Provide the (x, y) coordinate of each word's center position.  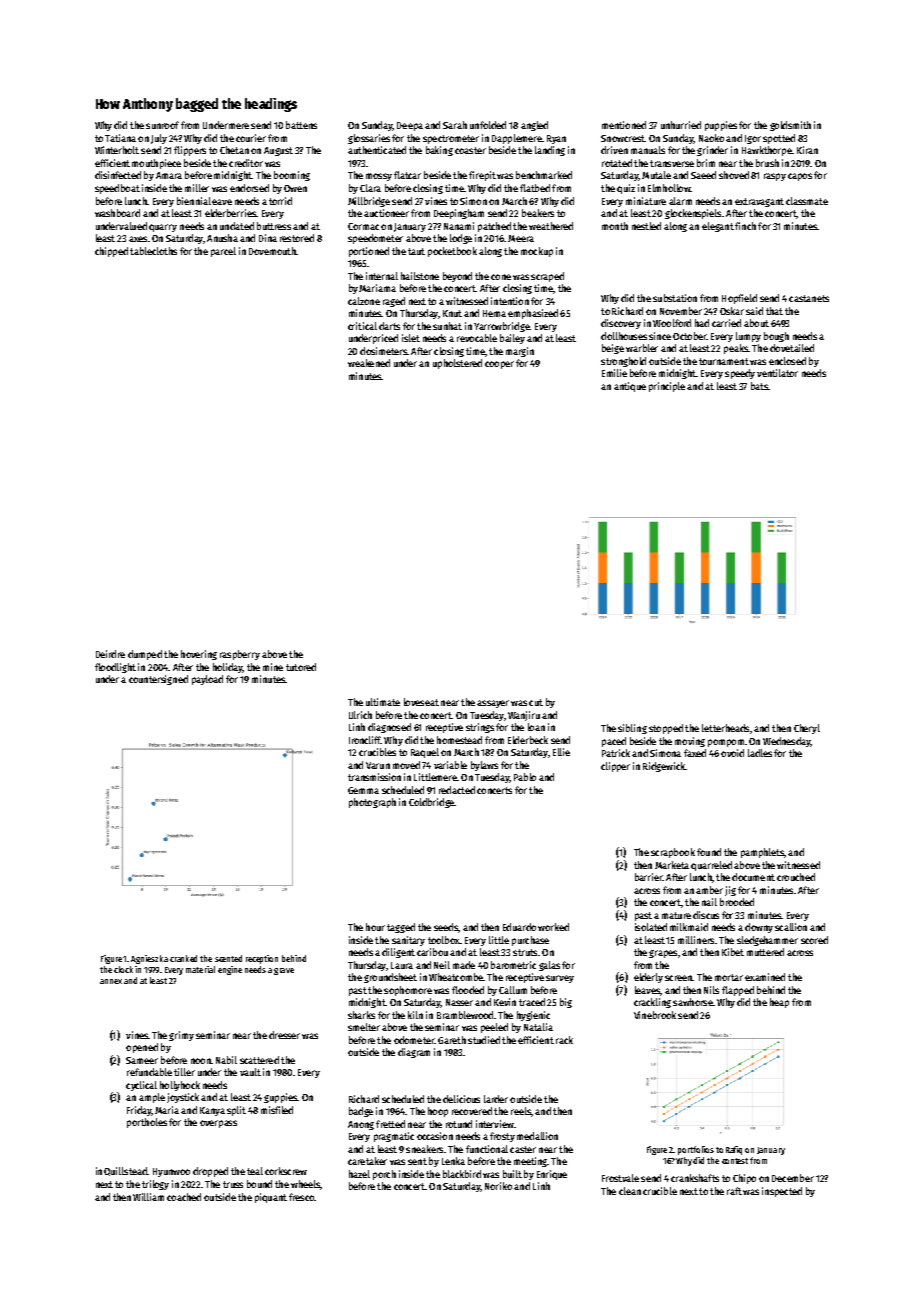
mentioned (624, 125)
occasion (435, 1136)
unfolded (488, 125)
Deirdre (110, 654)
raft (734, 1191)
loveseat (421, 702)
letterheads (725, 728)
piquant (271, 1198)
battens (301, 125)
